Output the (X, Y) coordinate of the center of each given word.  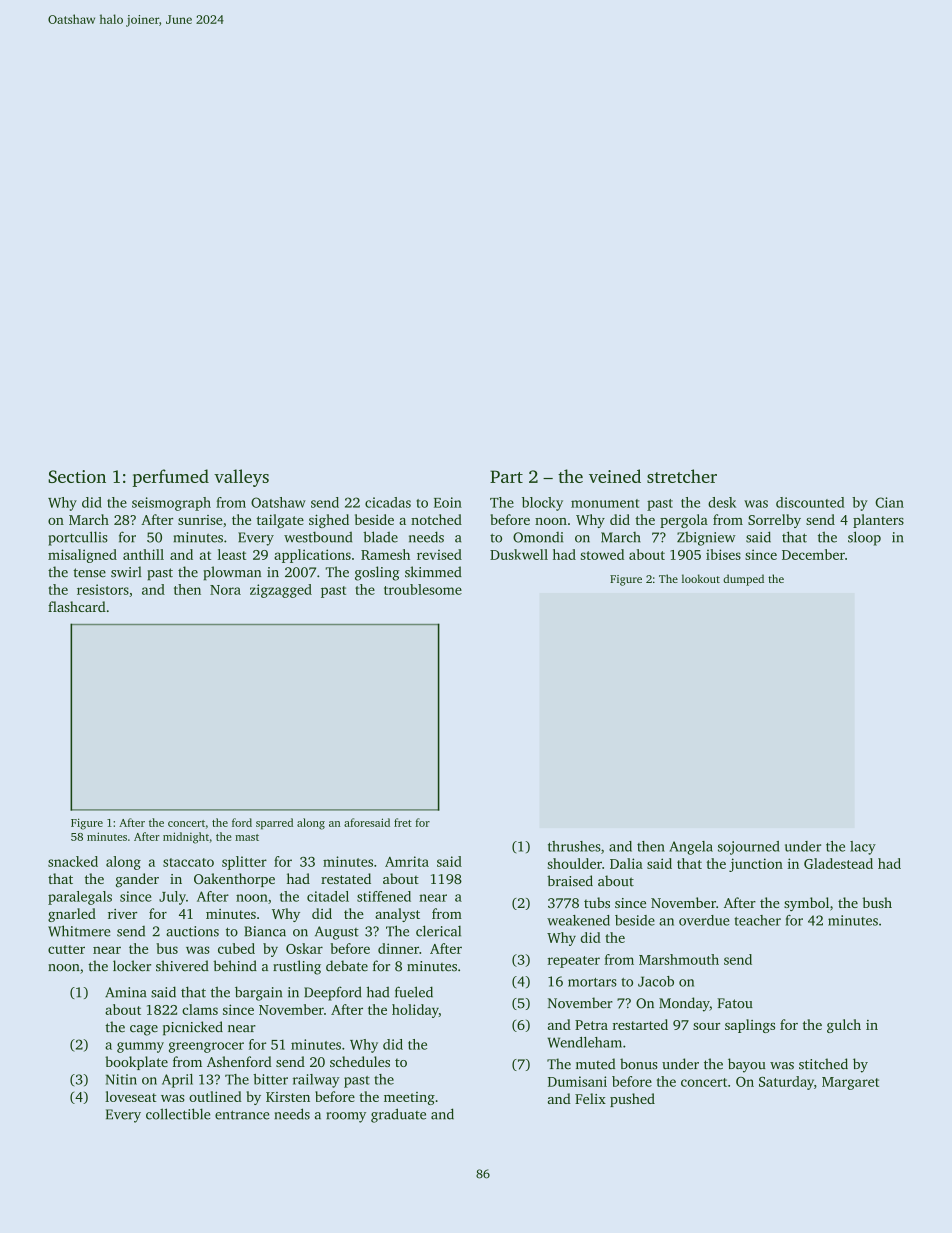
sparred (274, 824)
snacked (73, 861)
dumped (743, 580)
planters (878, 521)
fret (403, 822)
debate (347, 966)
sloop (864, 538)
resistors (103, 589)
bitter (270, 1079)
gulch (844, 1026)
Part (506, 476)
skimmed (433, 572)
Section (77, 476)
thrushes (574, 846)
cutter (66, 949)
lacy (863, 848)
